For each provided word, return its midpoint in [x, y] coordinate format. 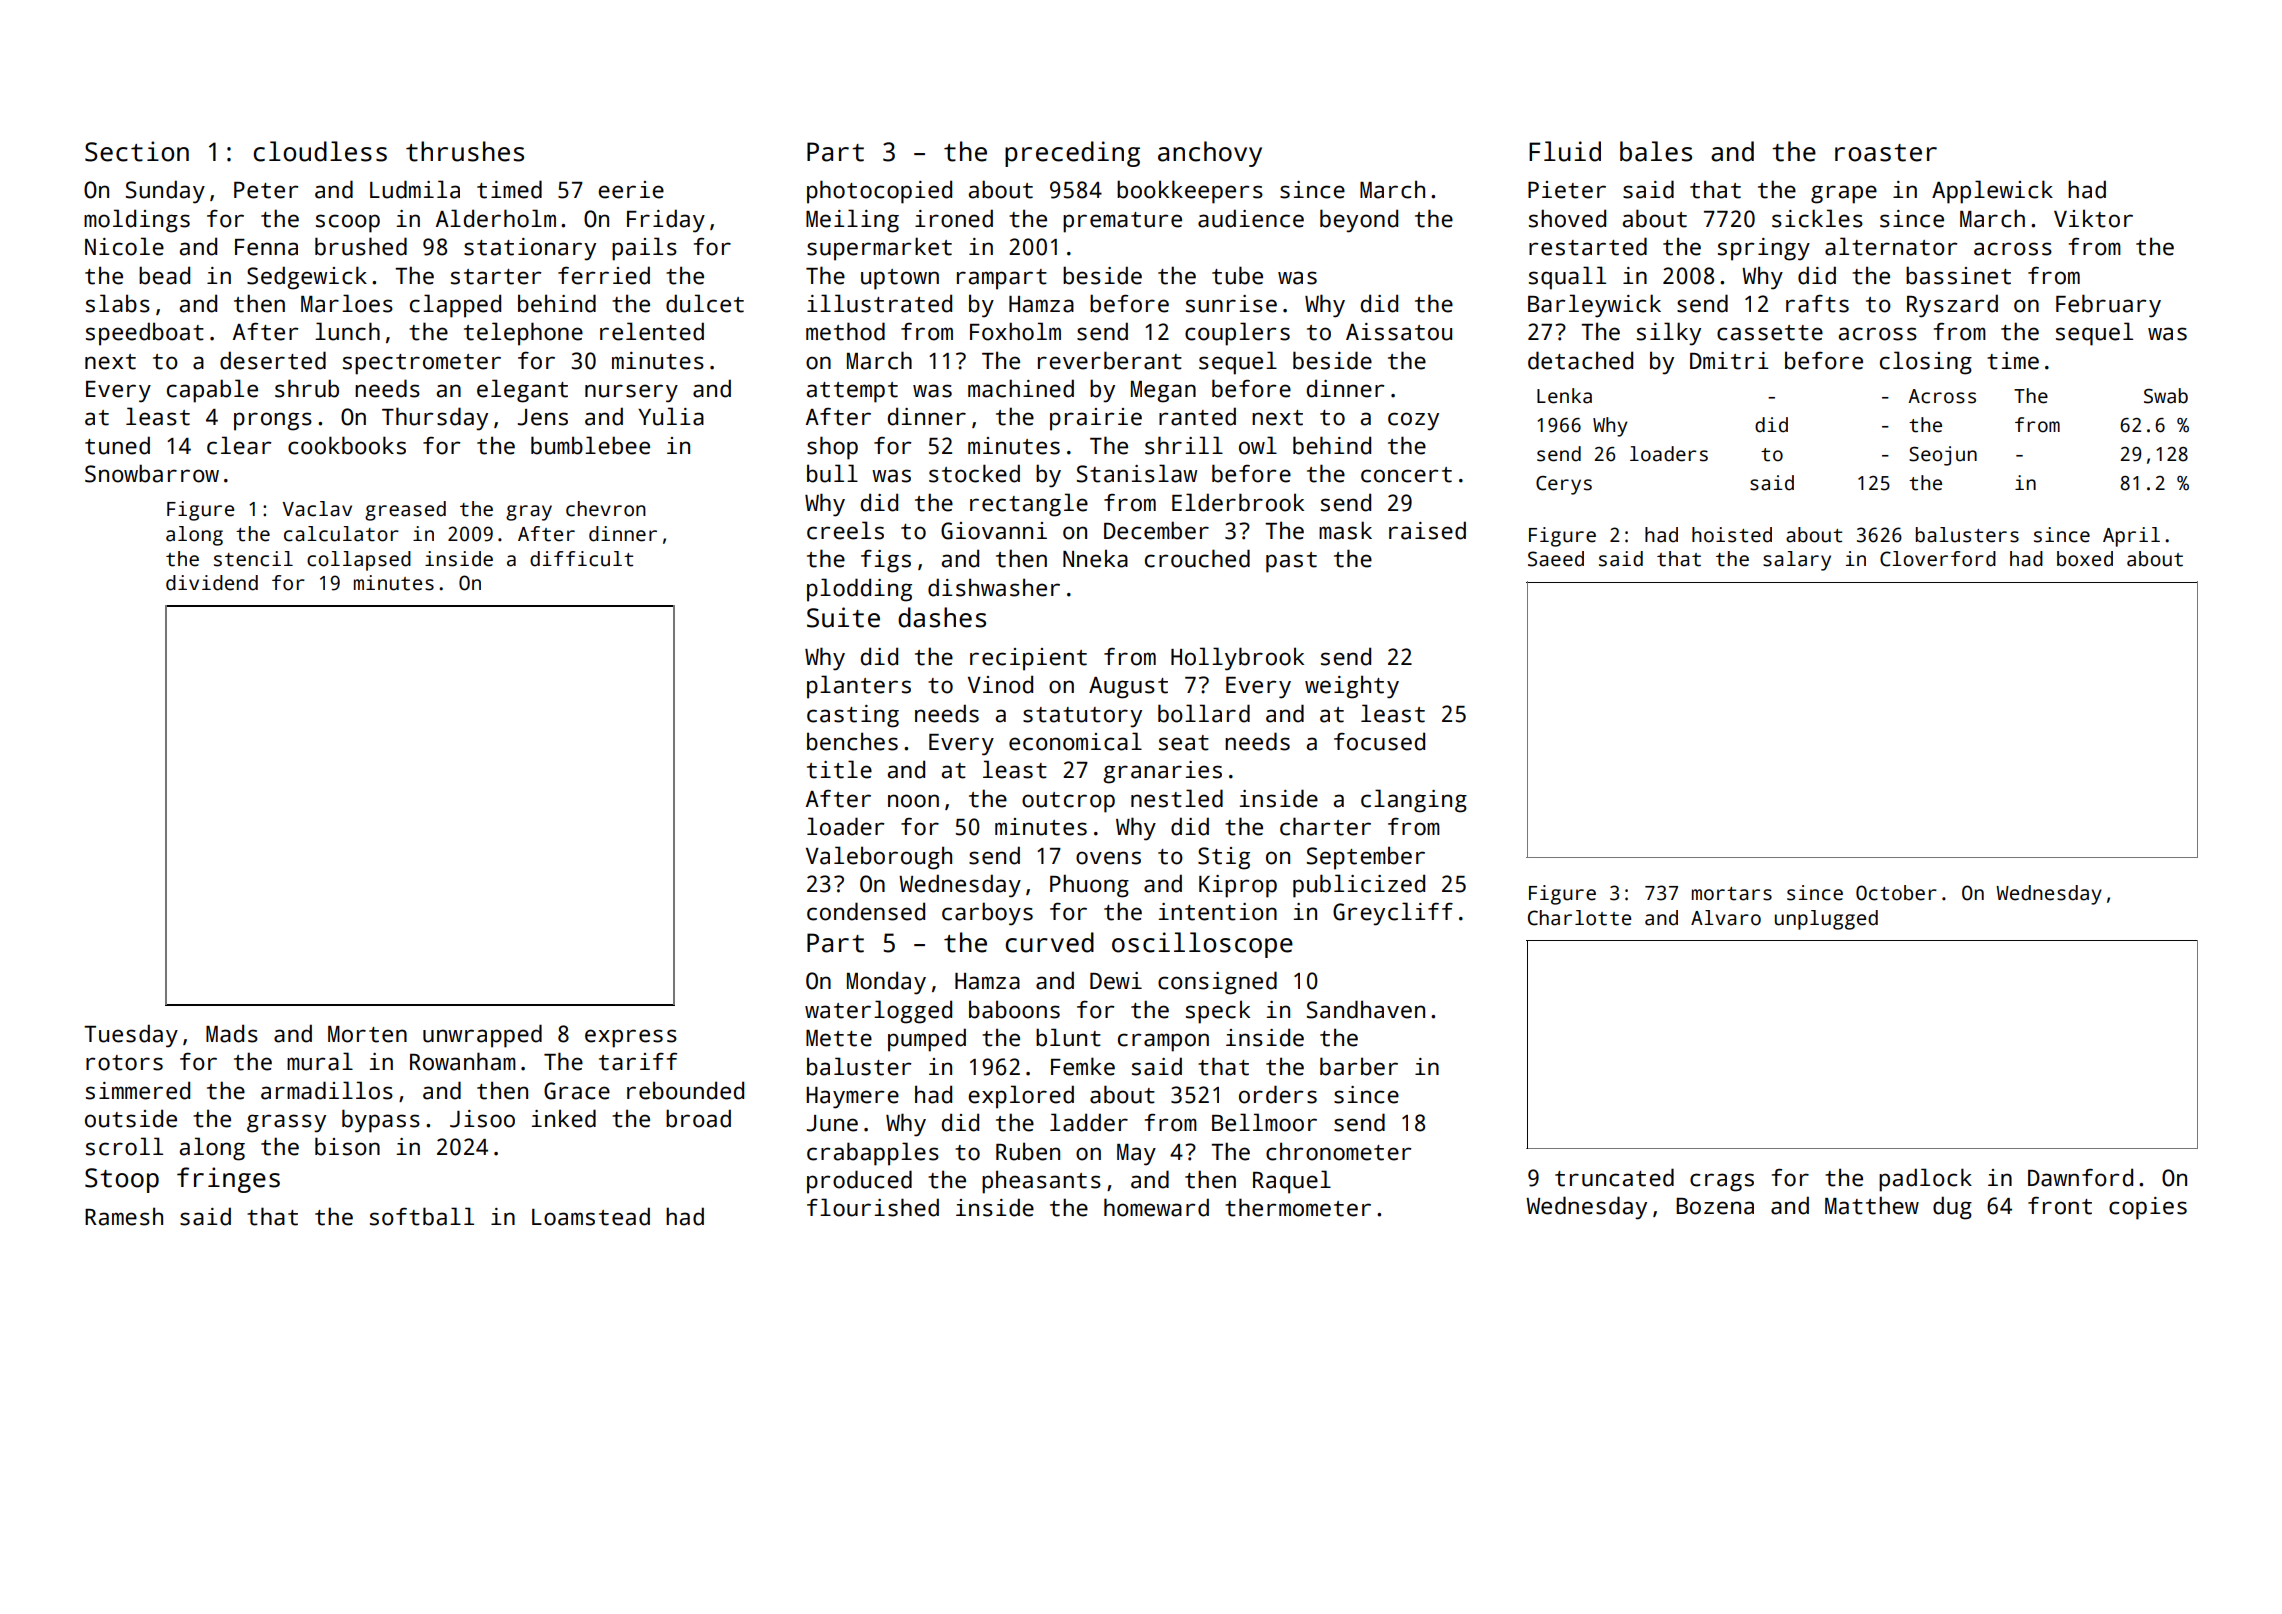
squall [1567, 278]
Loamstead [591, 1216]
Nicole [124, 246]
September [1366, 858]
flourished [873, 1207]
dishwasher [994, 587]
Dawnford [2080, 1177]
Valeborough [879, 858]
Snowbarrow [152, 473]
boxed [2085, 559]
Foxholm [1015, 331]
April [2131, 537]
